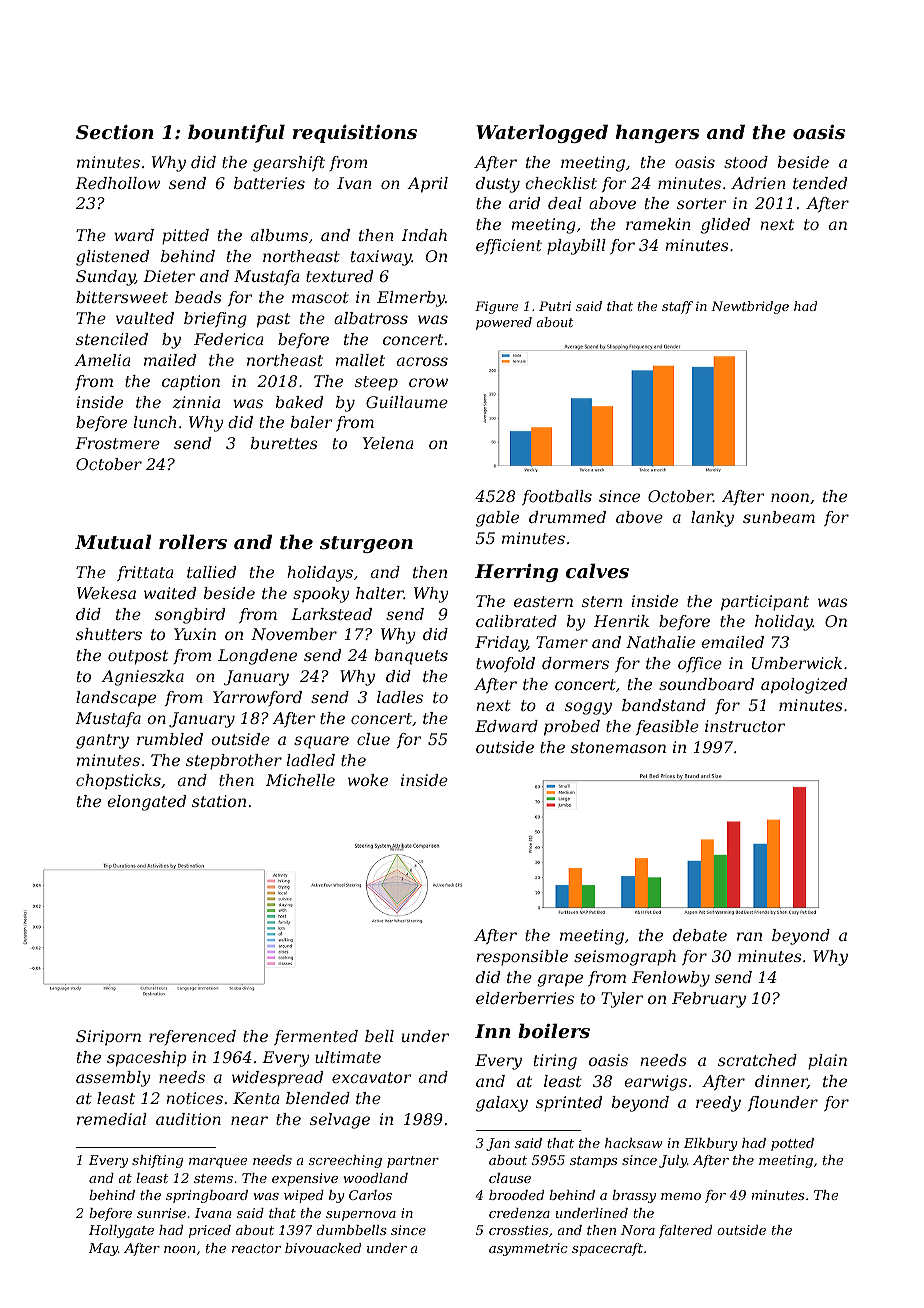 This screenshot has height=1308, width=924. What do you see at coordinates (366, 544) in the screenshot?
I see `sturgeon` at bounding box center [366, 544].
